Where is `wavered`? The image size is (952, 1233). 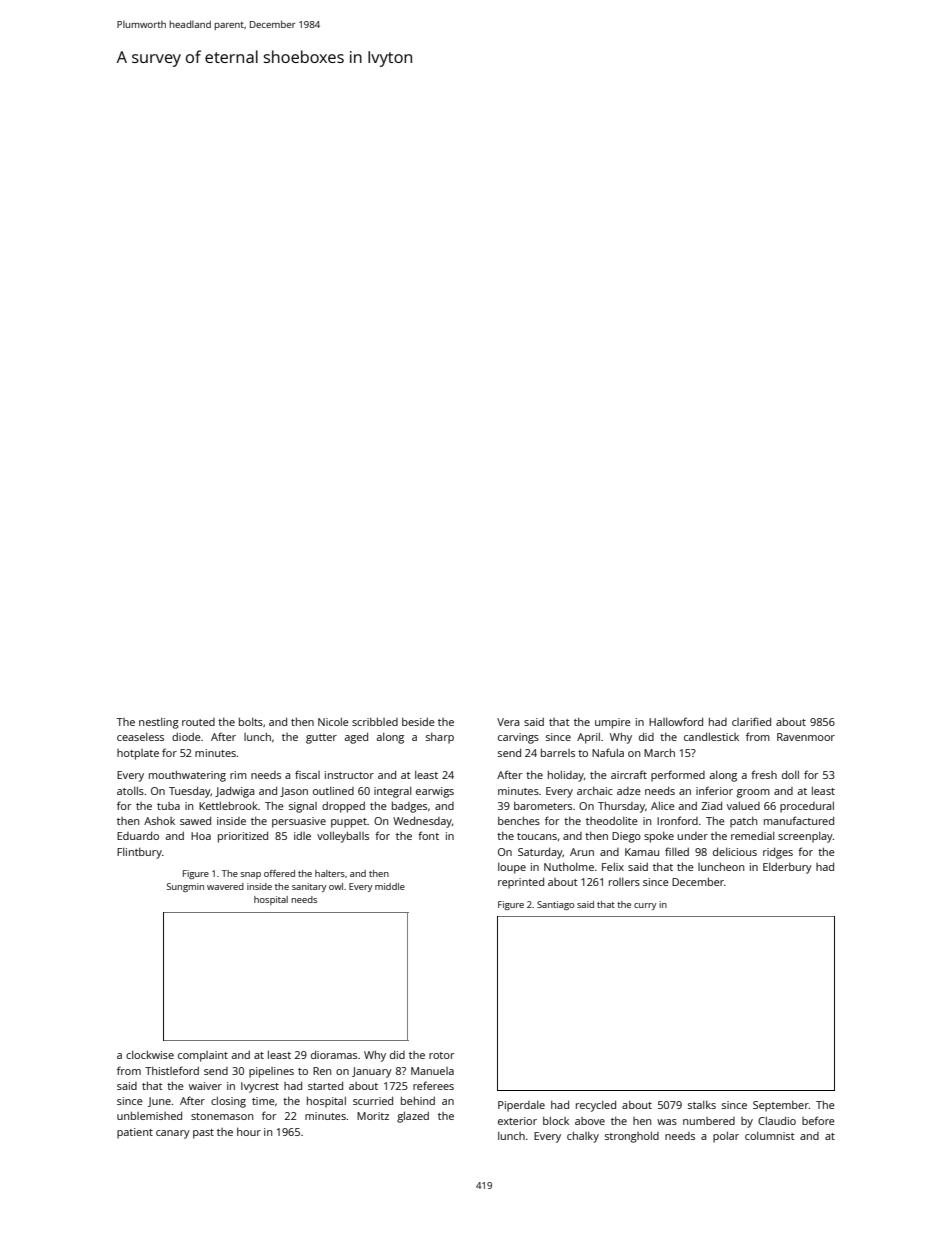 wavered is located at coordinates (225, 886).
